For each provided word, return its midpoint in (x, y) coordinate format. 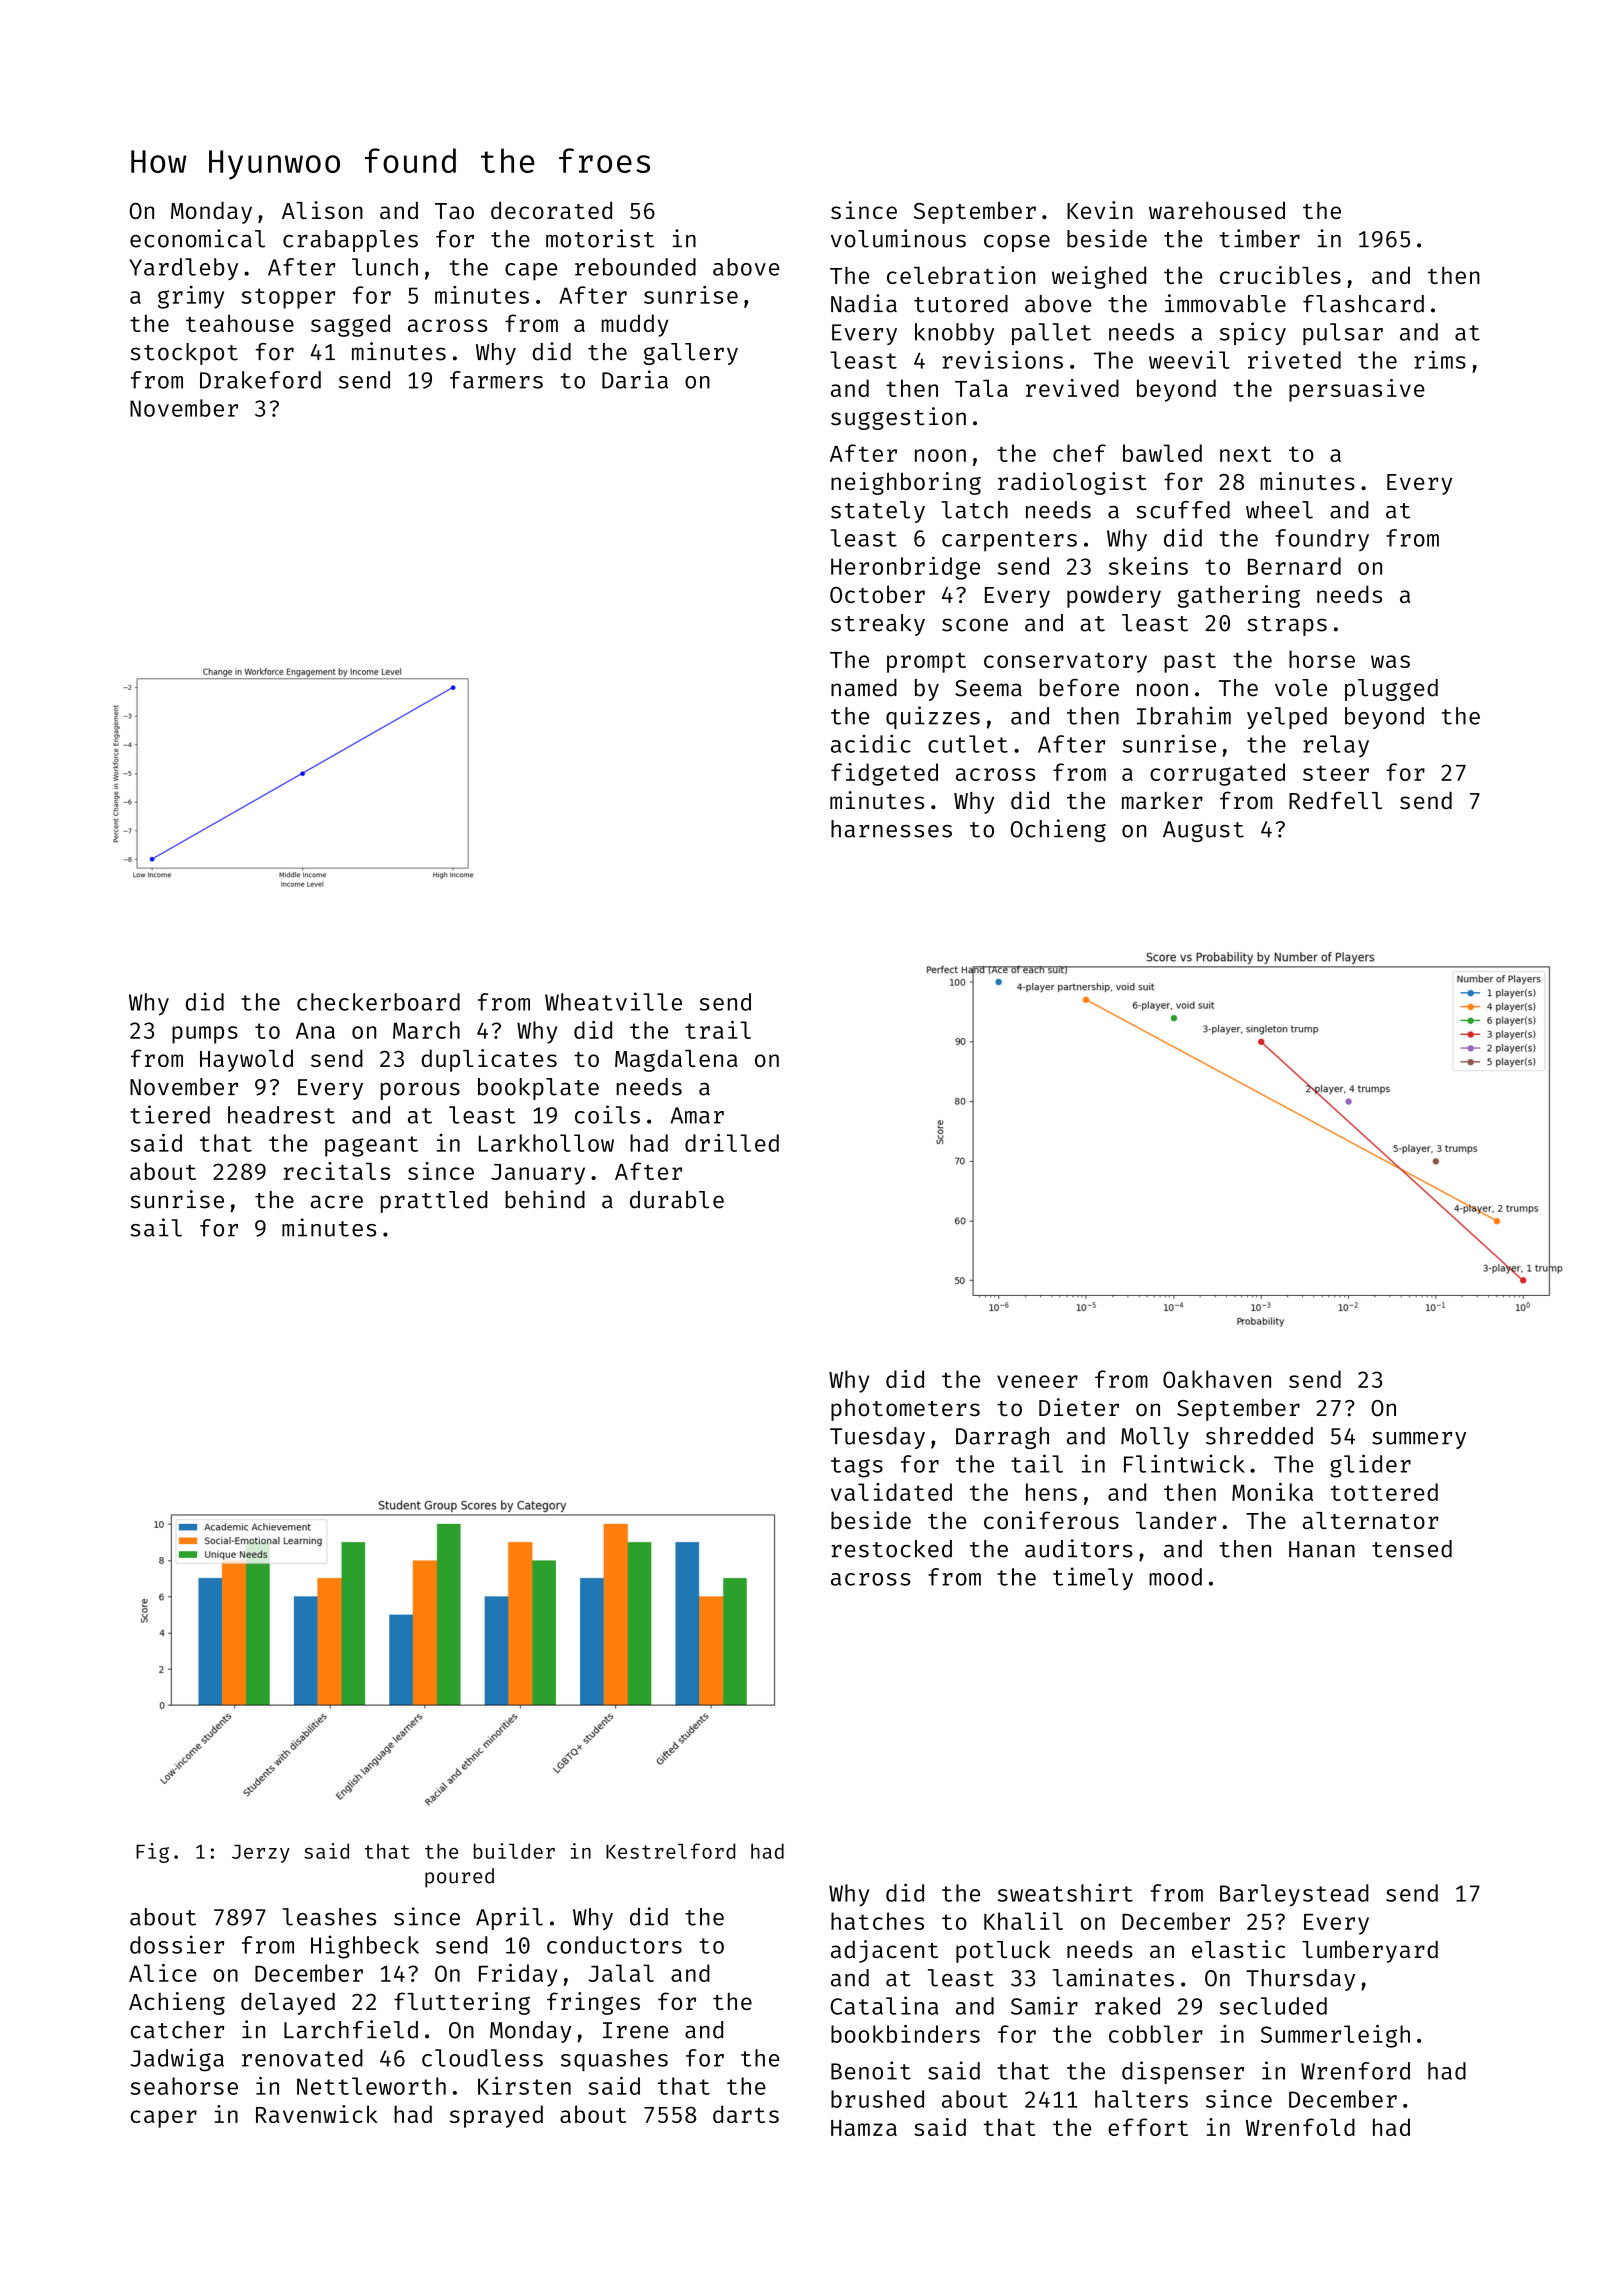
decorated (551, 210)
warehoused (1217, 210)
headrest (281, 1115)
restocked (891, 1549)
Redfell (1335, 800)
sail (156, 1227)
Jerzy (261, 1854)
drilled (732, 1143)
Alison (322, 210)
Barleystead (1294, 1895)
